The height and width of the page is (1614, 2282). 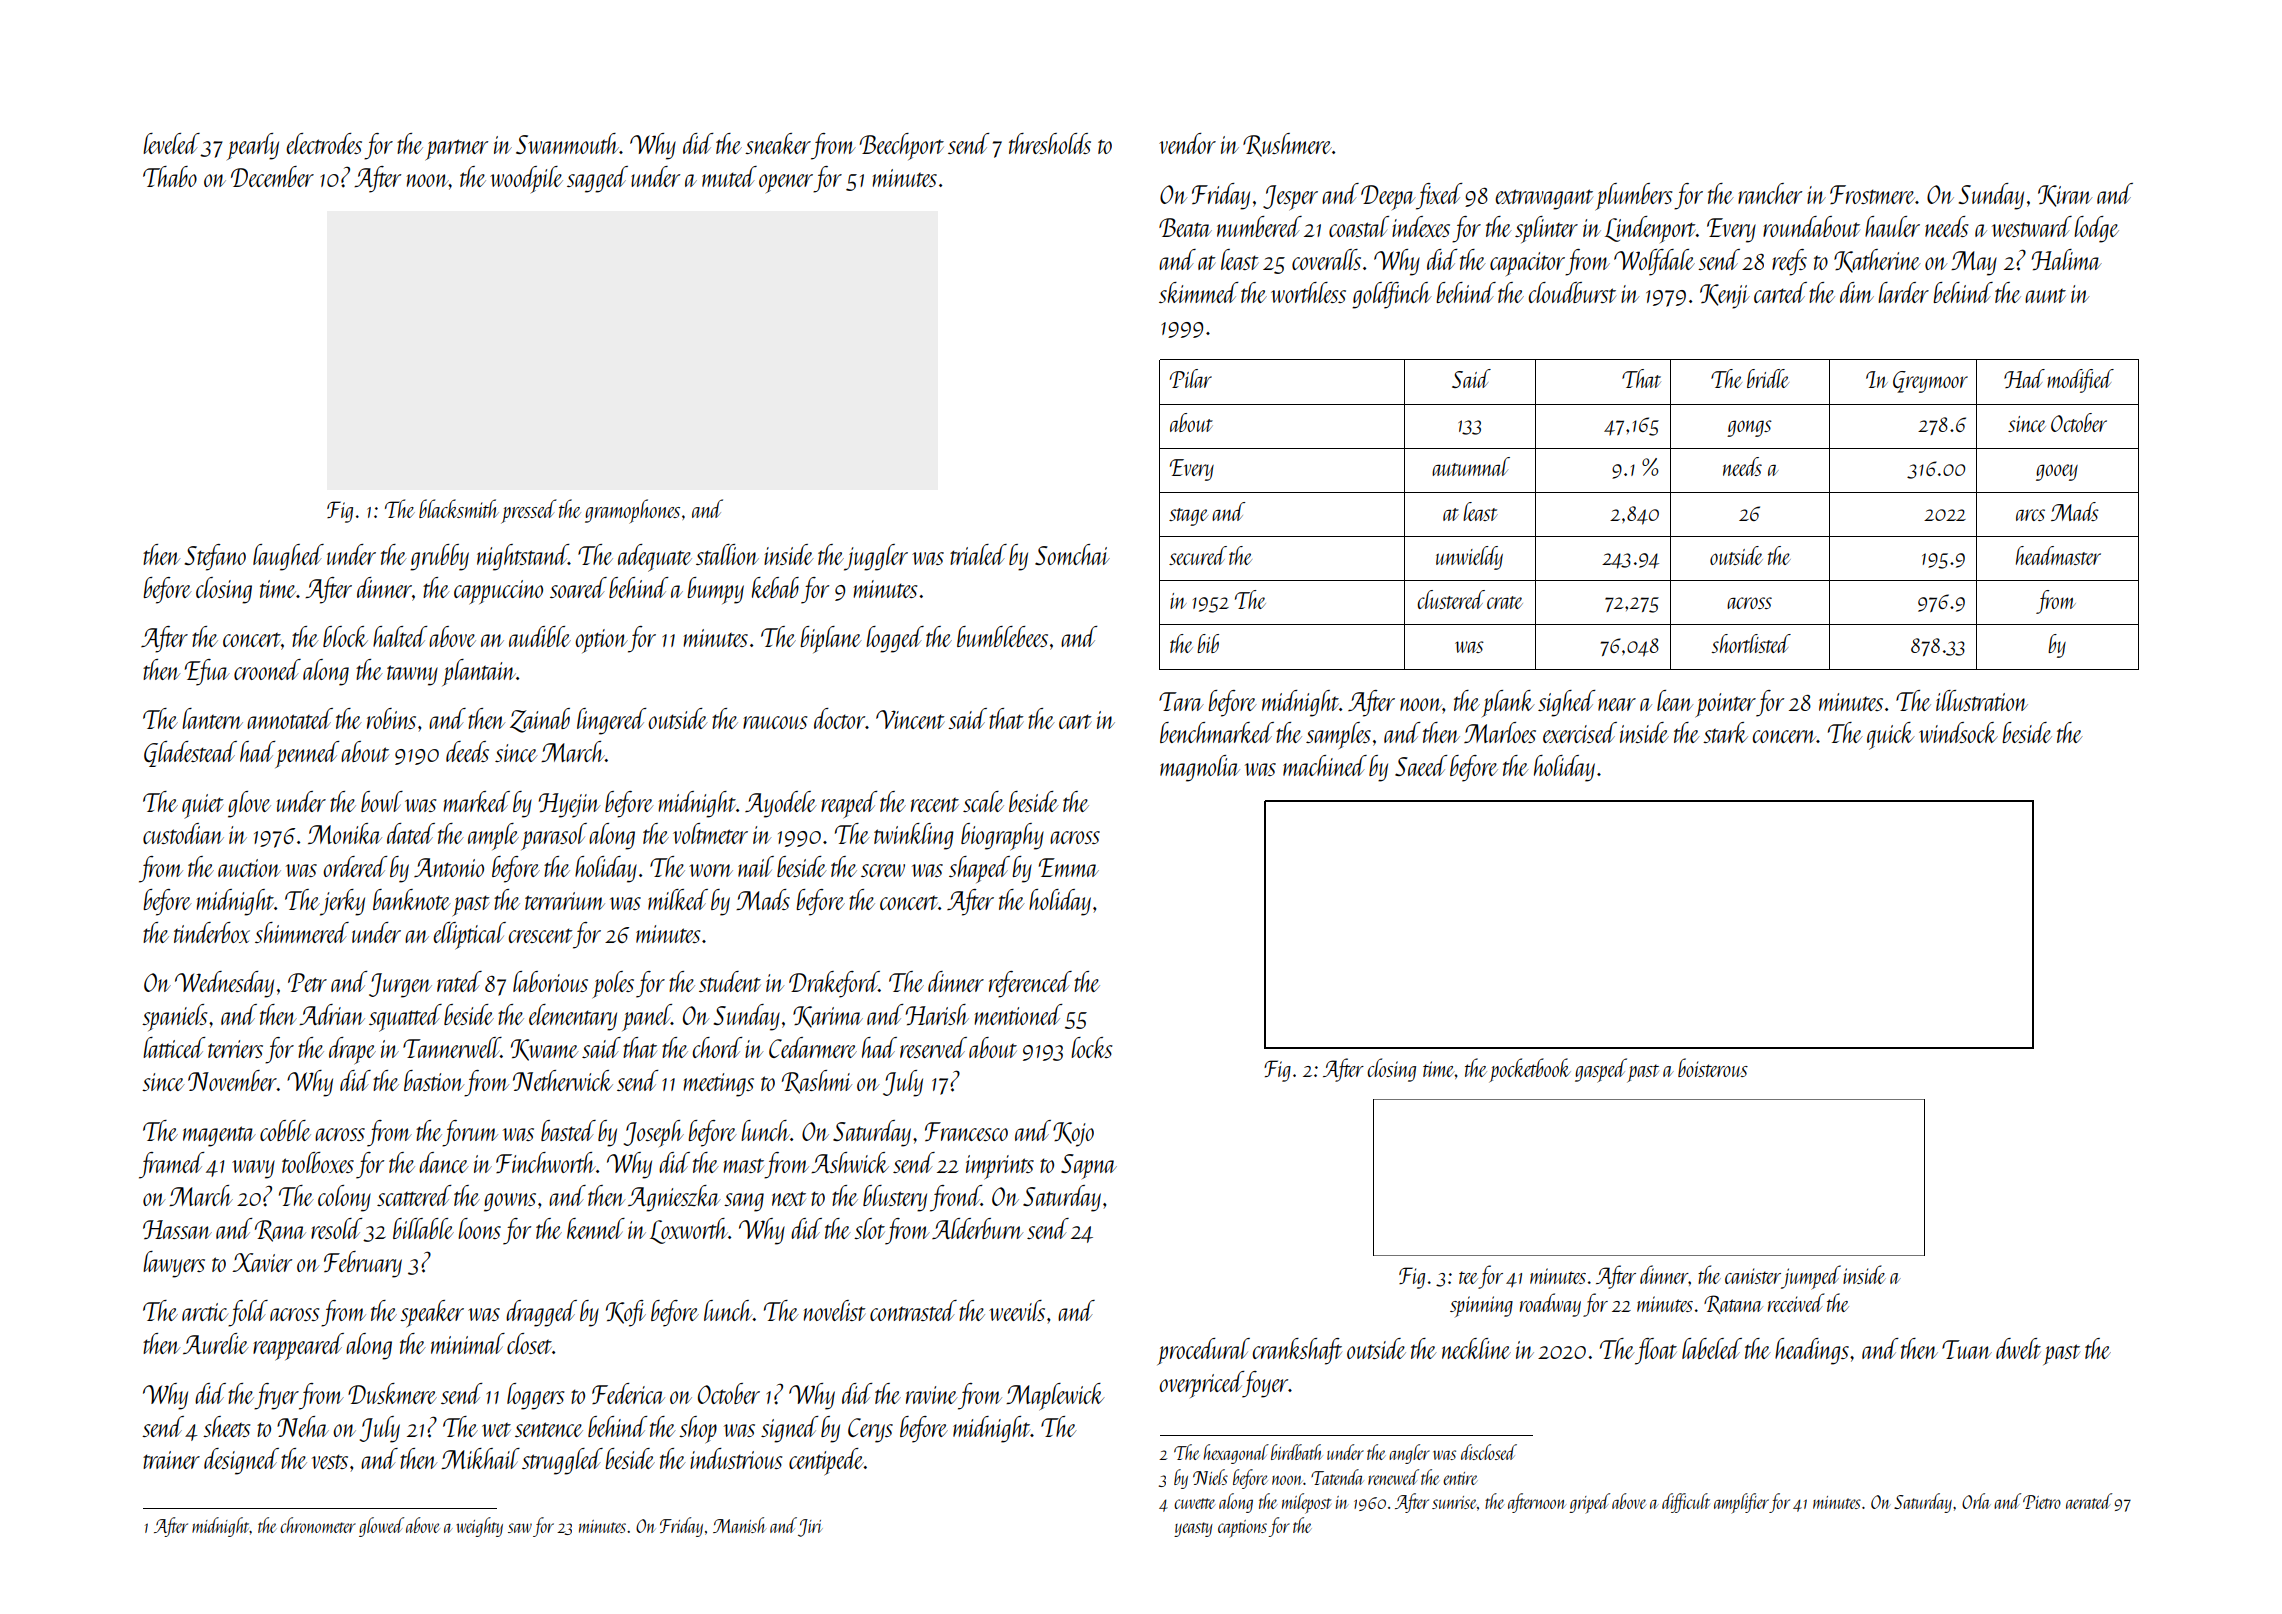 What do you see at coordinates (1200, 768) in the page?
I see `magnolia` at bounding box center [1200, 768].
